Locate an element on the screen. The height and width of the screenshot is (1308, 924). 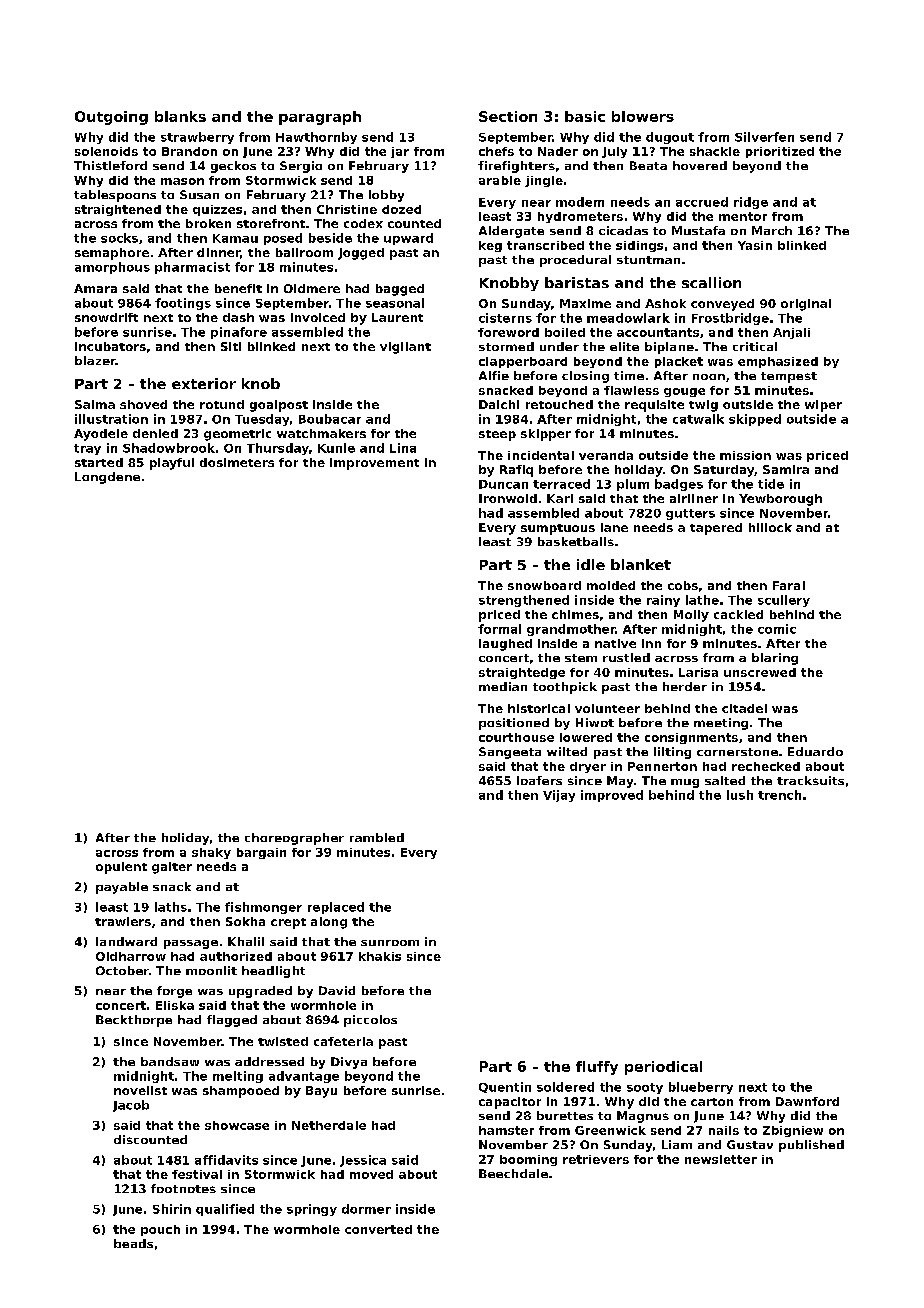
newsletter is located at coordinates (721, 1159).
